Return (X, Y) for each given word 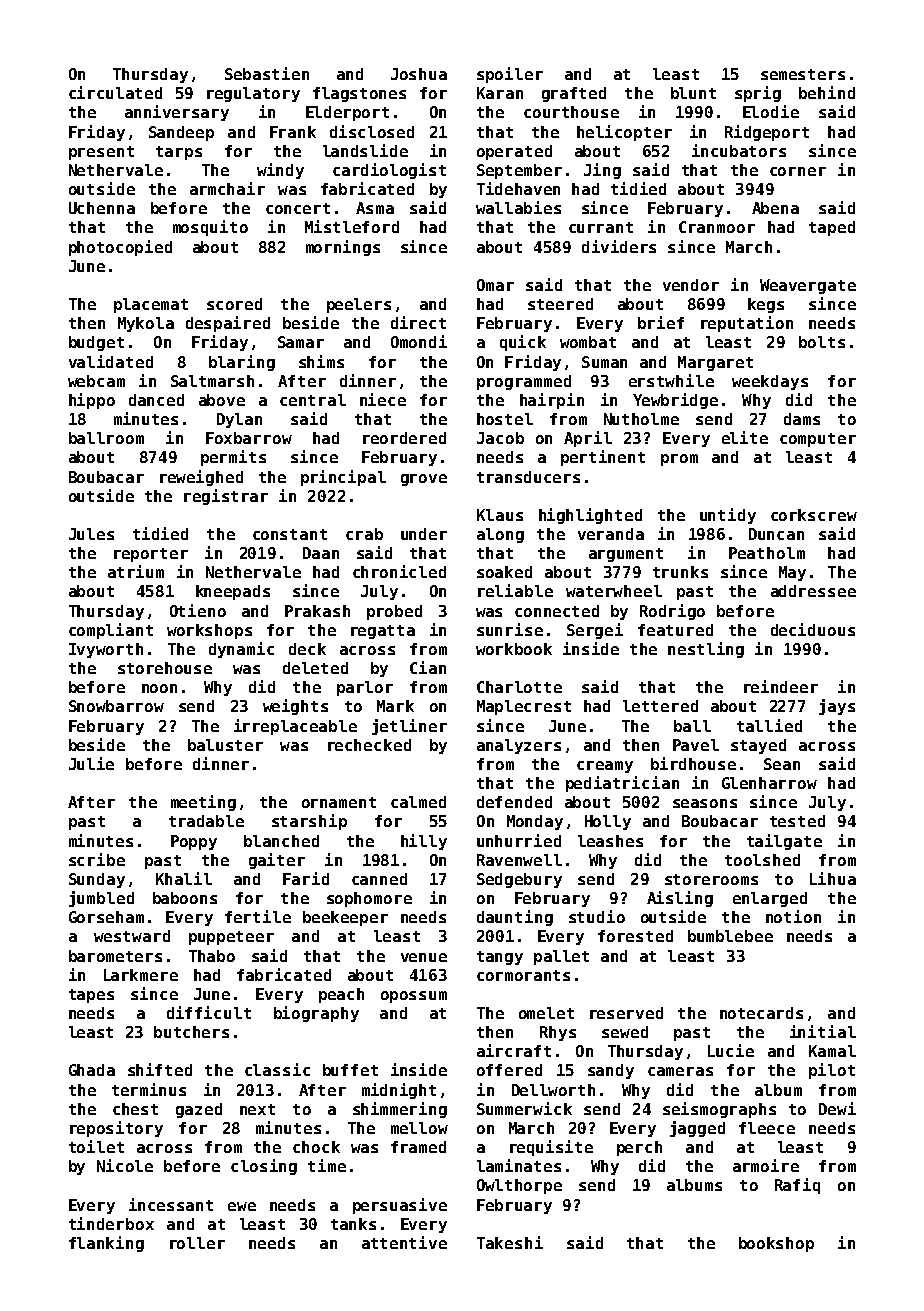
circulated (115, 92)
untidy (728, 516)
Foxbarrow (249, 438)
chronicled (399, 571)
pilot (832, 1071)
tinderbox (111, 1223)
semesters (803, 74)
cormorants (523, 975)
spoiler (510, 75)
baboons (185, 898)
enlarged (770, 899)
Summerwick (524, 1108)
